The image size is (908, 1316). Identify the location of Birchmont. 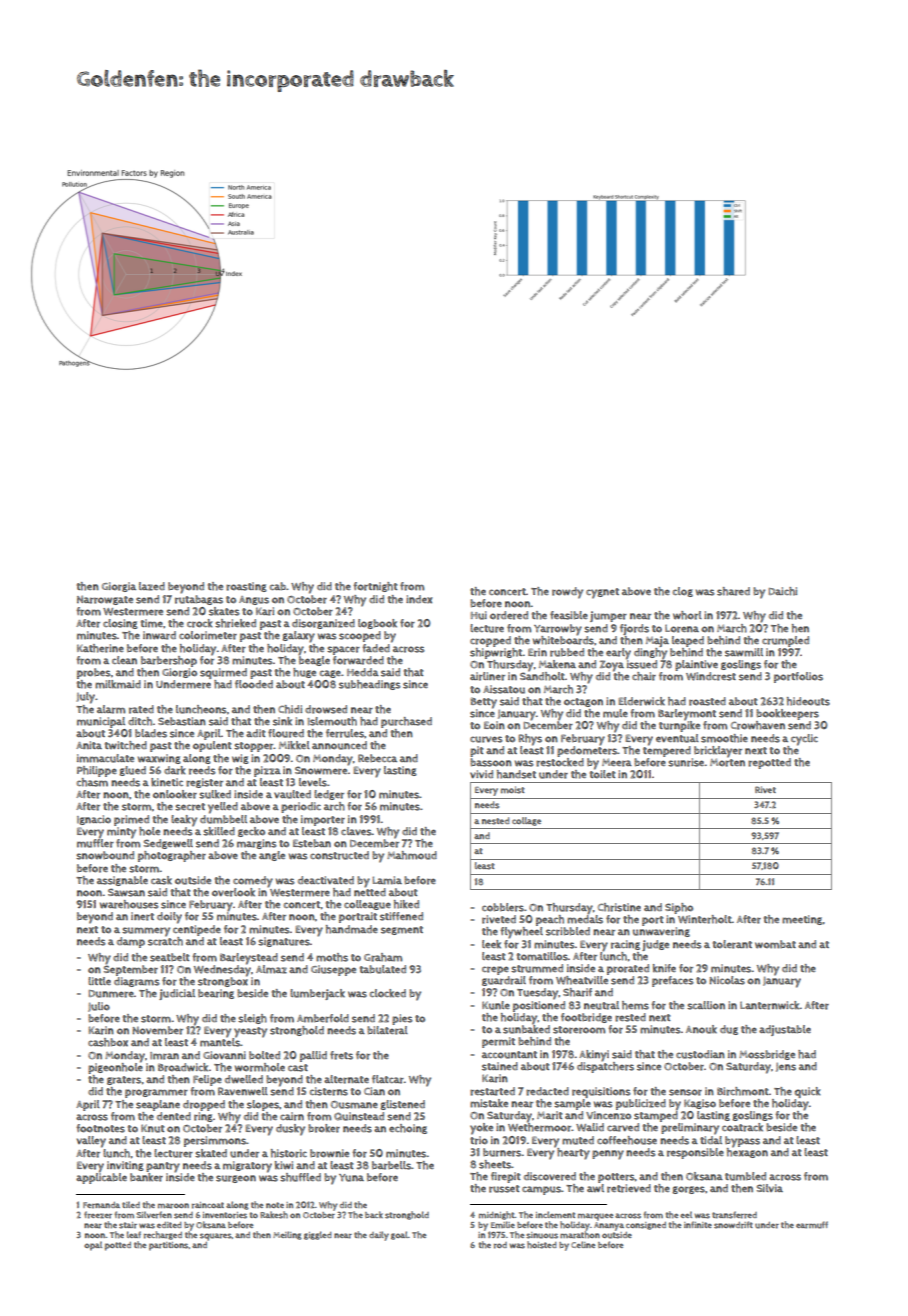
(743, 1091).
